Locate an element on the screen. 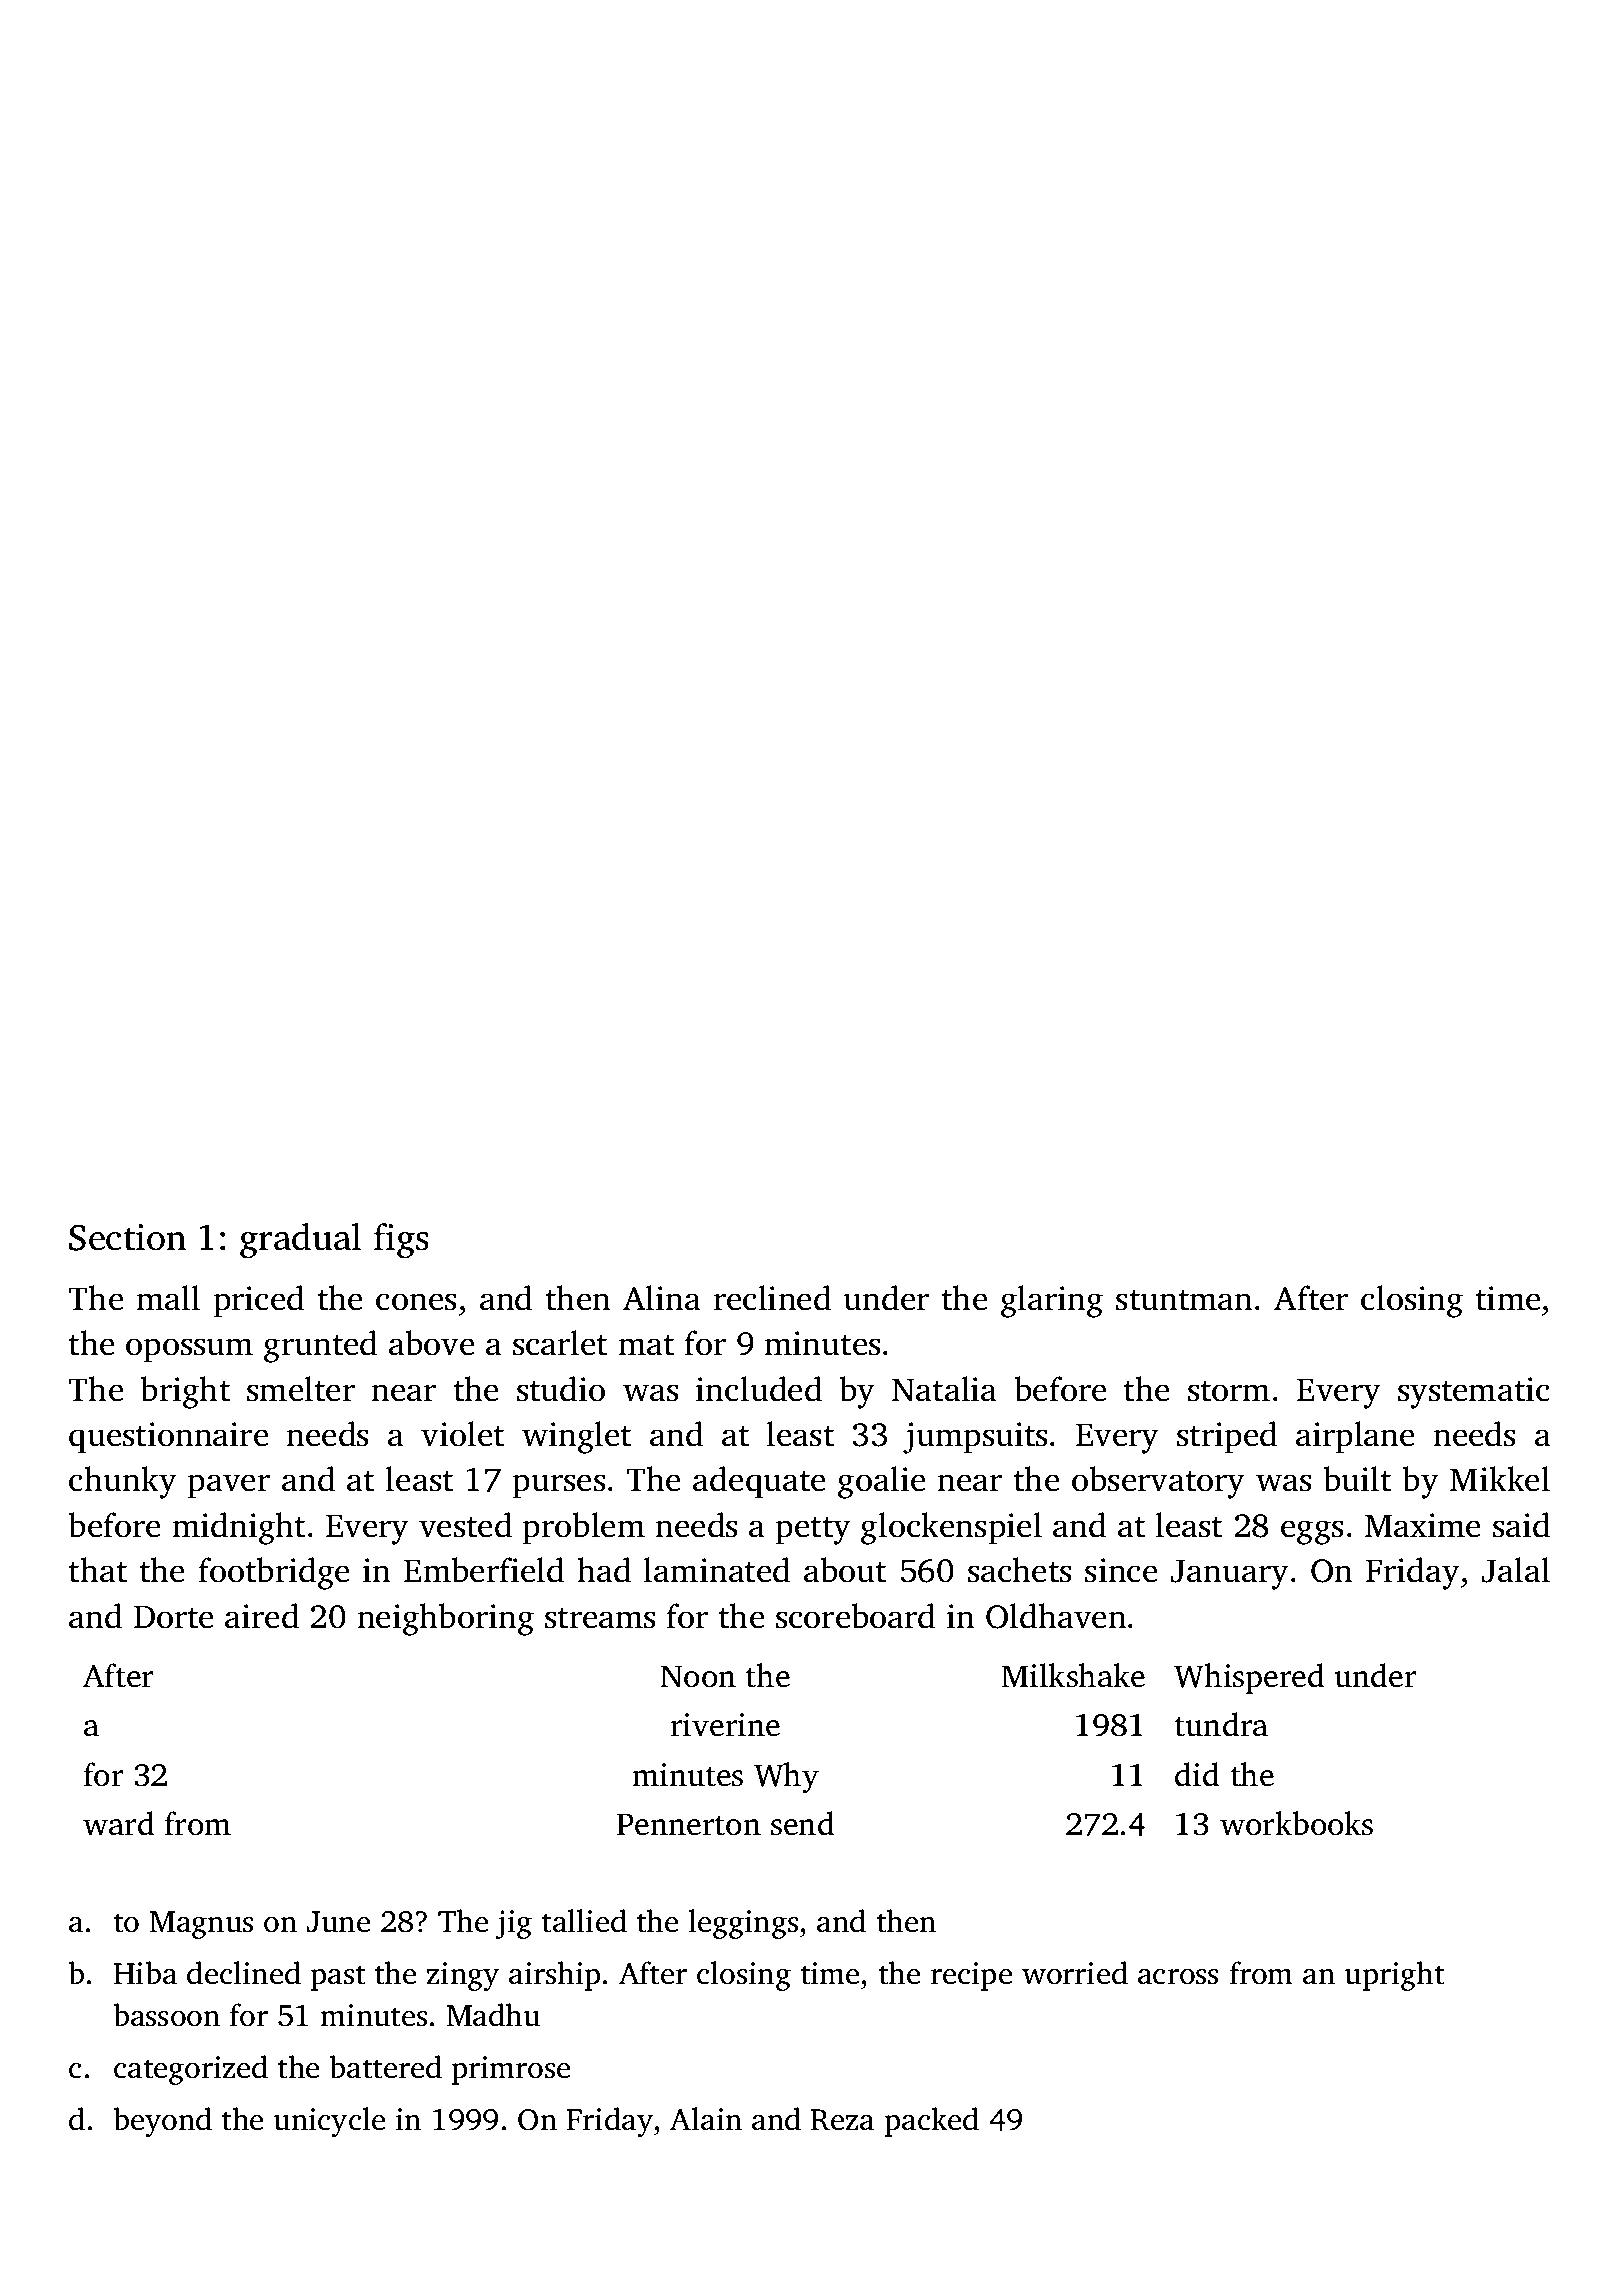  Whispered is located at coordinates (1249, 1678).
